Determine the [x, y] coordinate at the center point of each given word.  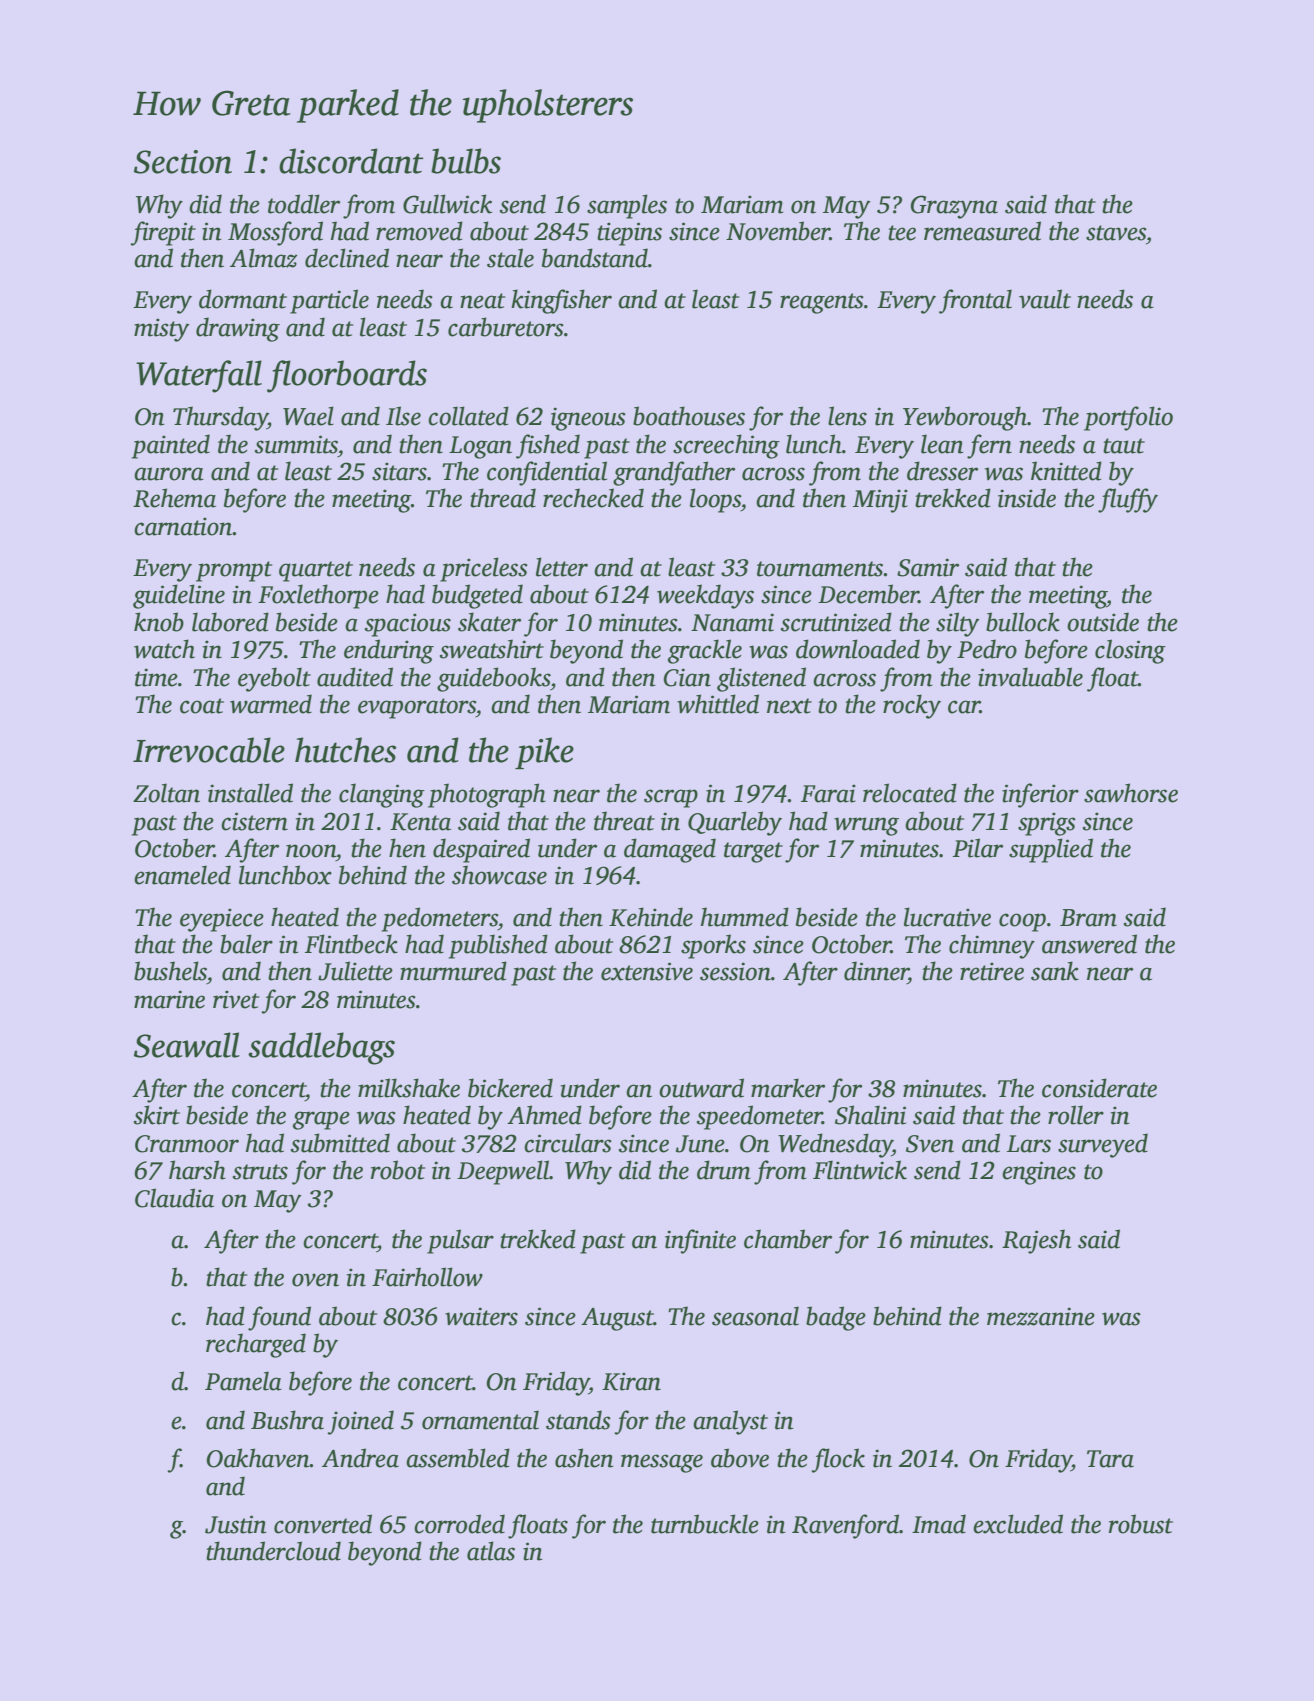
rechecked [593, 498]
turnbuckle [705, 1524]
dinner [876, 971]
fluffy [1128, 500]
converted [323, 1524]
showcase [499, 875]
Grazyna [954, 207]
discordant [351, 161]
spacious [408, 625]
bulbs [466, 161]
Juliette [355, 971]
